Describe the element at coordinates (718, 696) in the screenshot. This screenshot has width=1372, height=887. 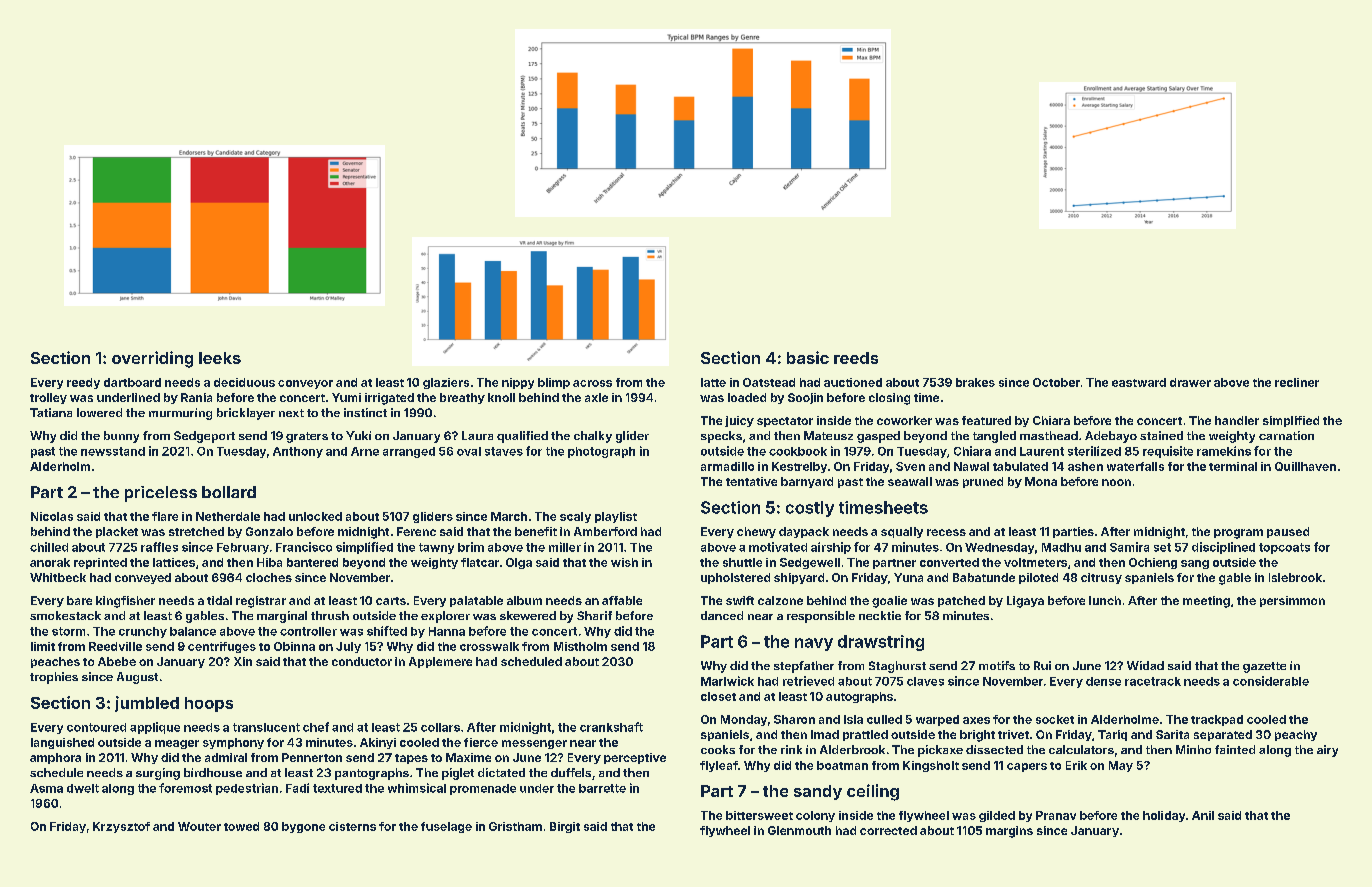
I see `closet` at that location.
